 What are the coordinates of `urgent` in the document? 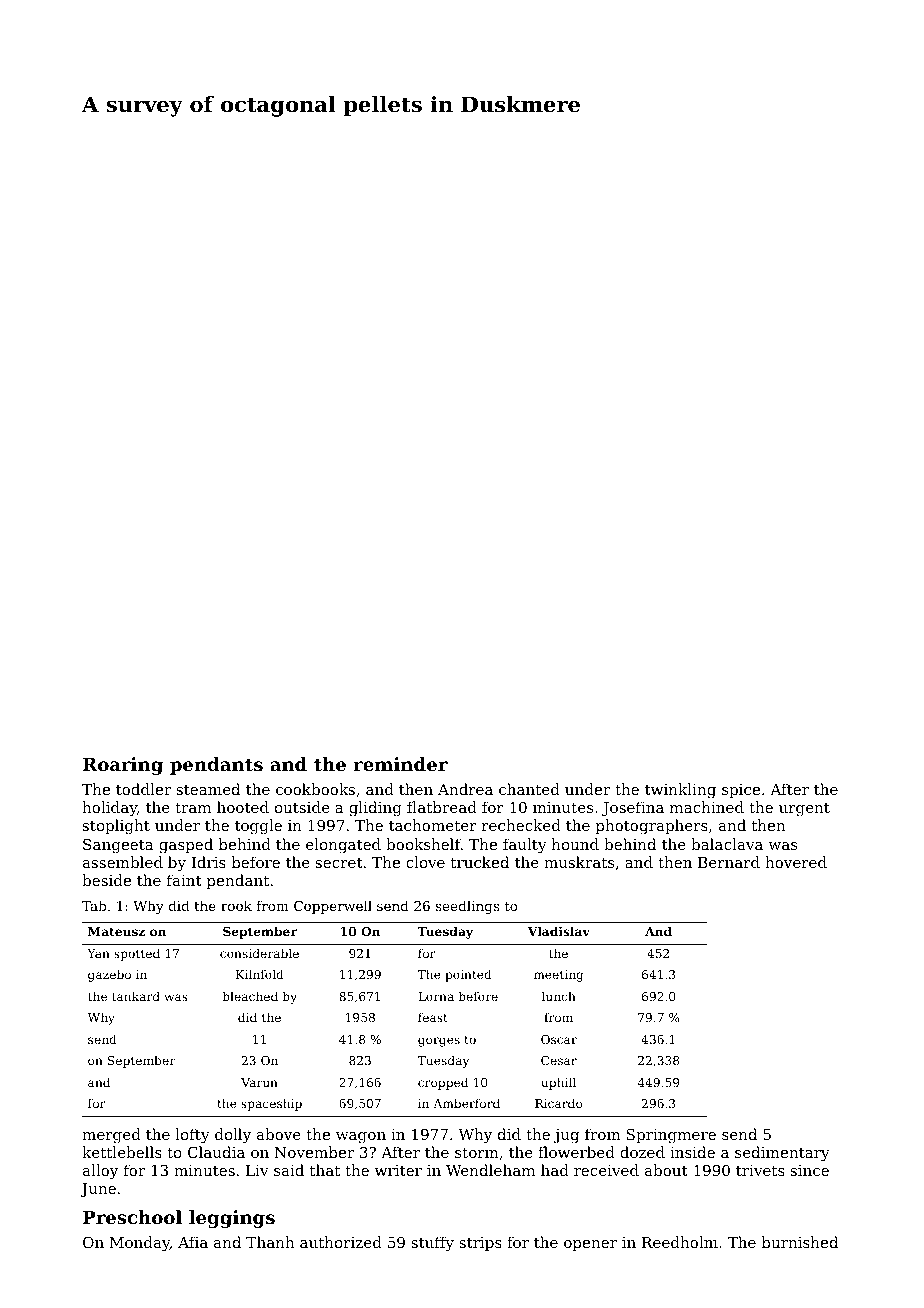 It's located at (804, 810).
